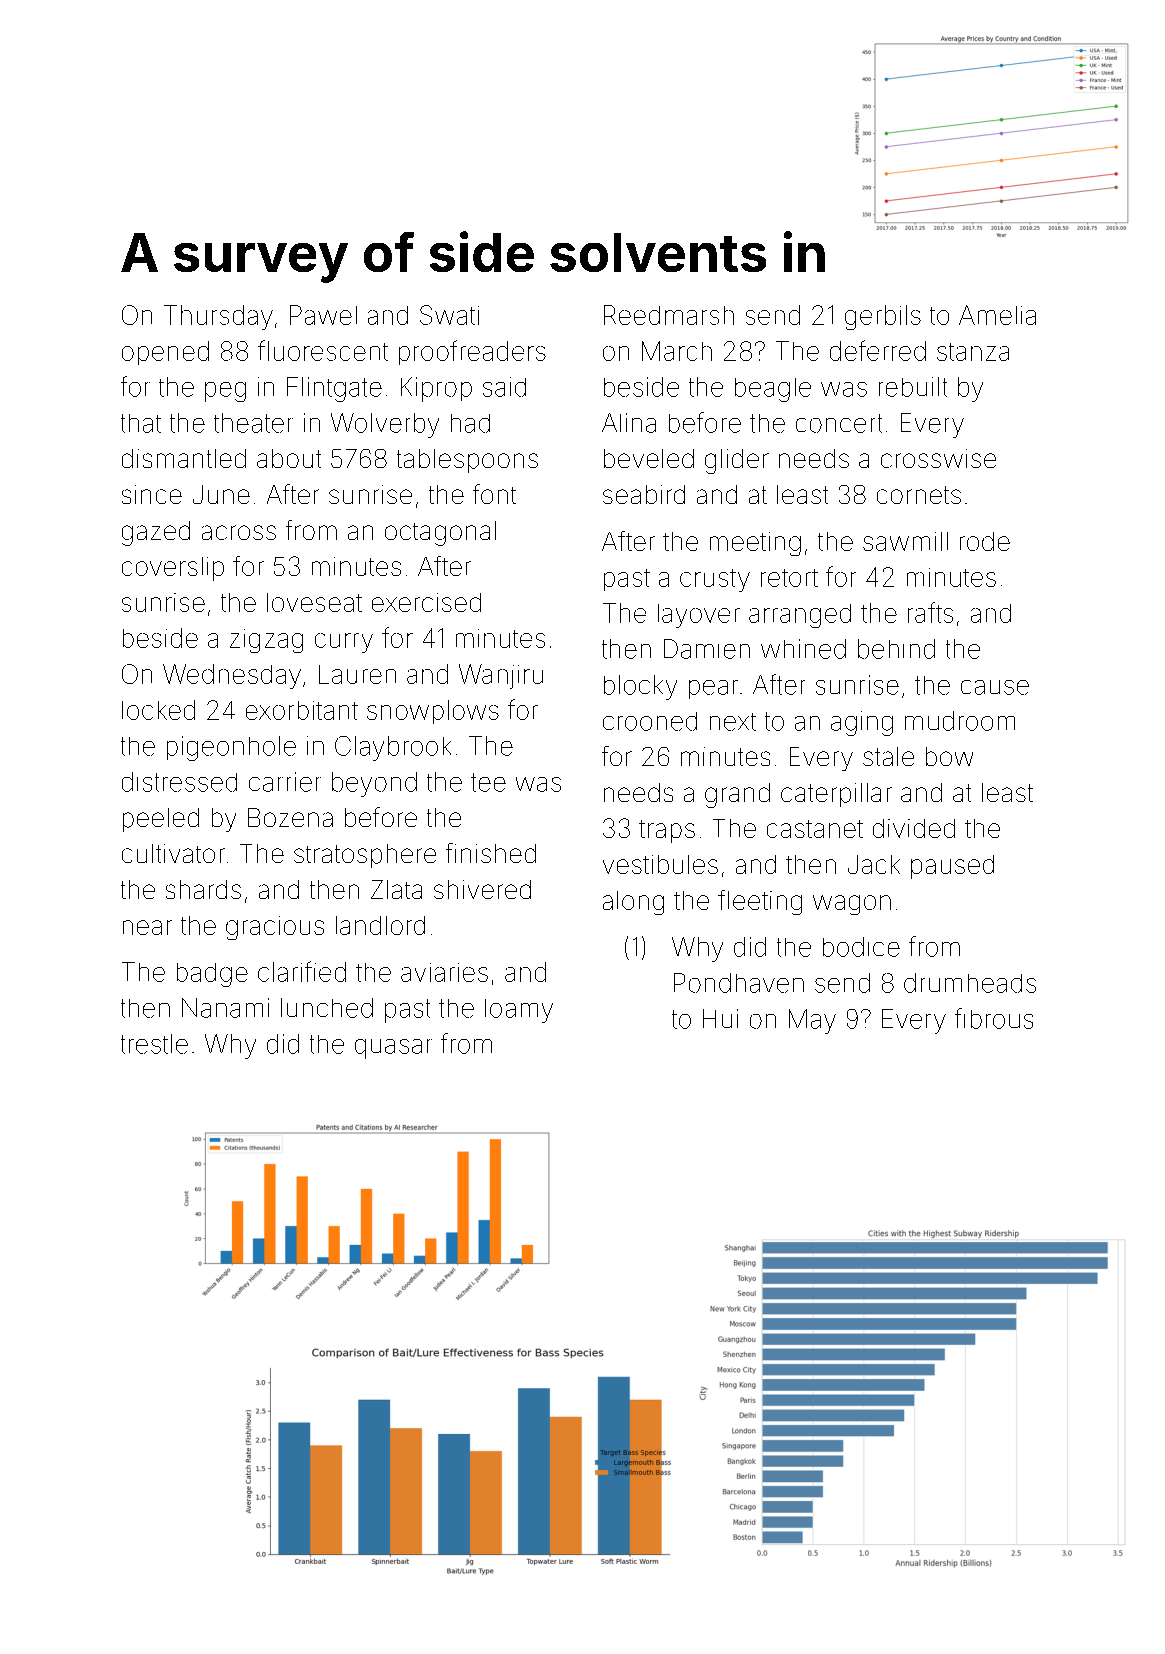 The width and height of the screenshot is (1165, 1654). I want to click on rode, so click(985, 541).
